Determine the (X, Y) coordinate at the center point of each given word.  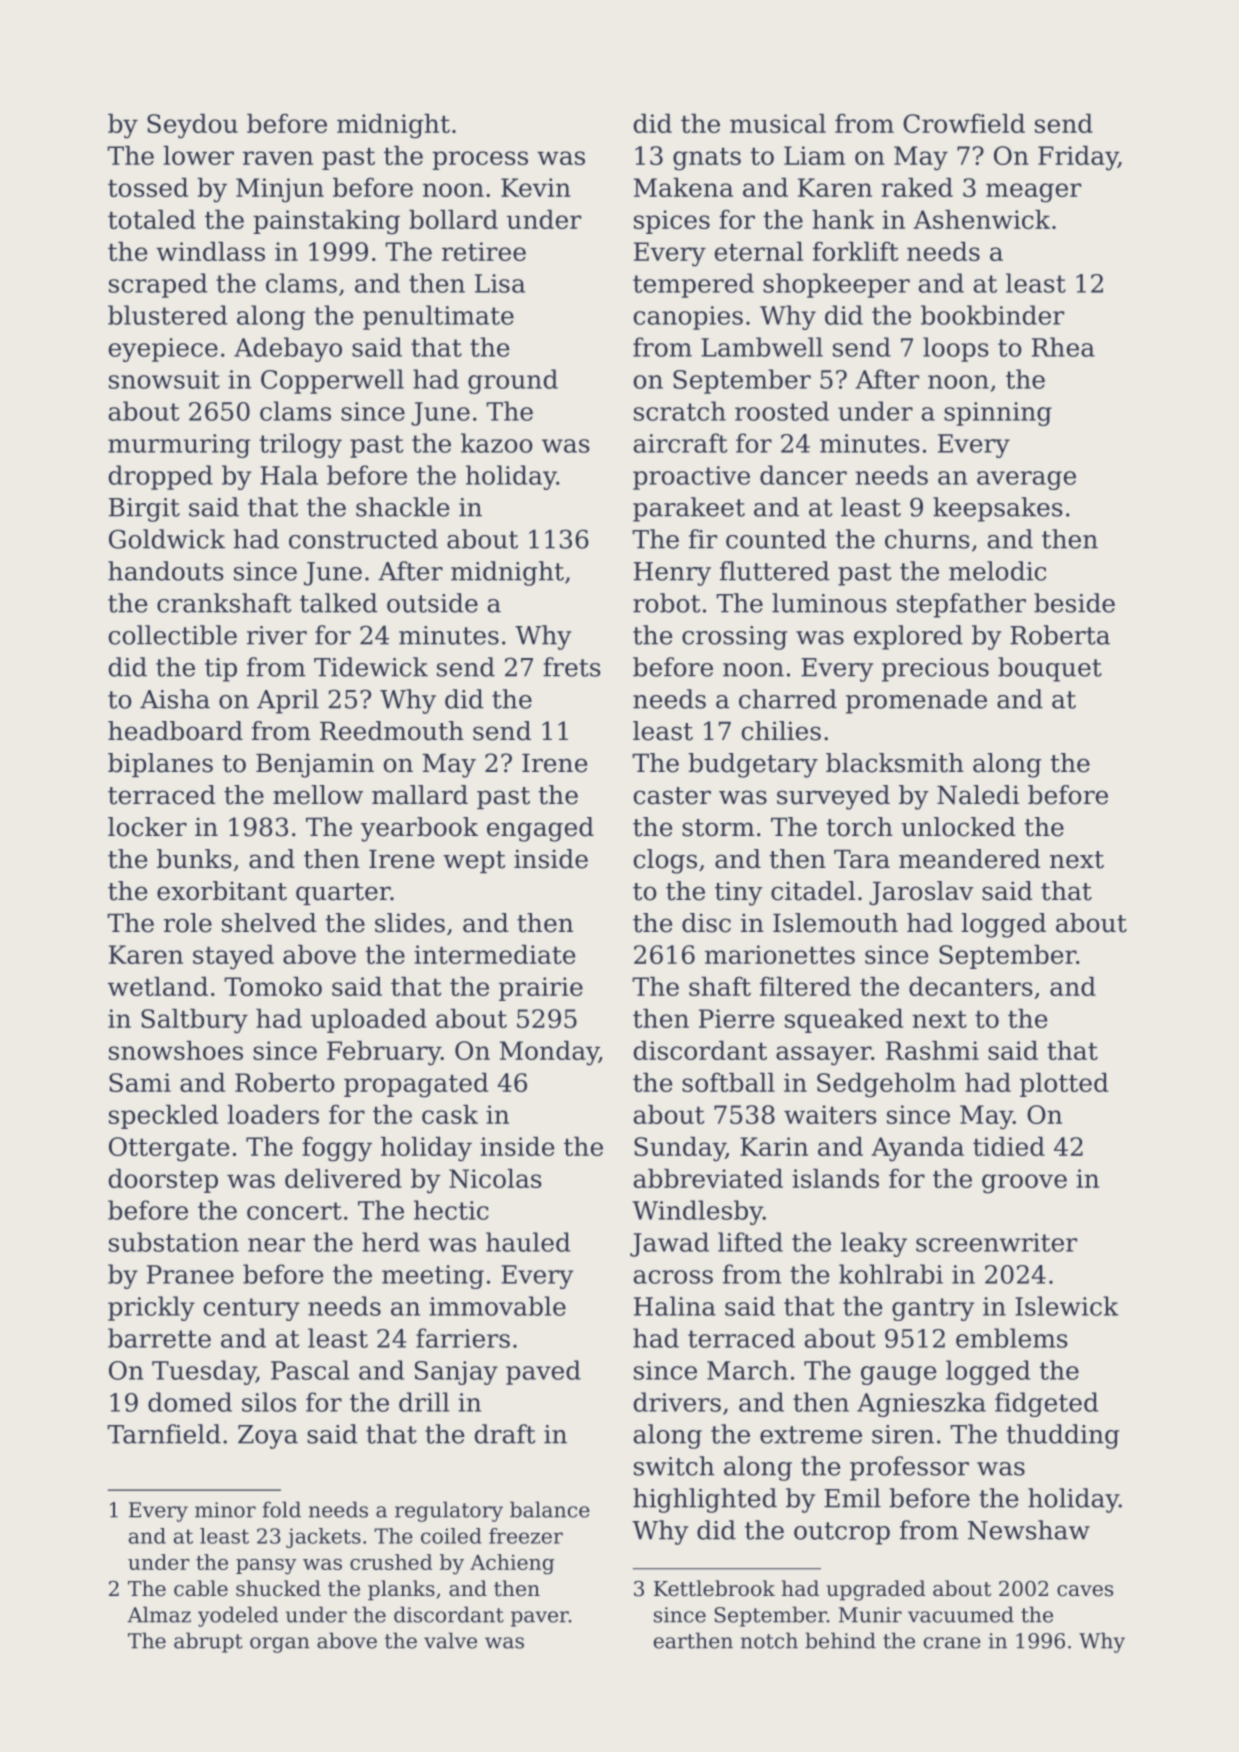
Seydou (192, 126)
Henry (672, 574)
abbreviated (708, 1178)
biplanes (160, 765)
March (747, 1370)
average (1026, 480)
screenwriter (996, 1242)
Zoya (268, 1437)
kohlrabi (891, 1274)
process (480, 160)
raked (917, 187)
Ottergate (169, 1149)
